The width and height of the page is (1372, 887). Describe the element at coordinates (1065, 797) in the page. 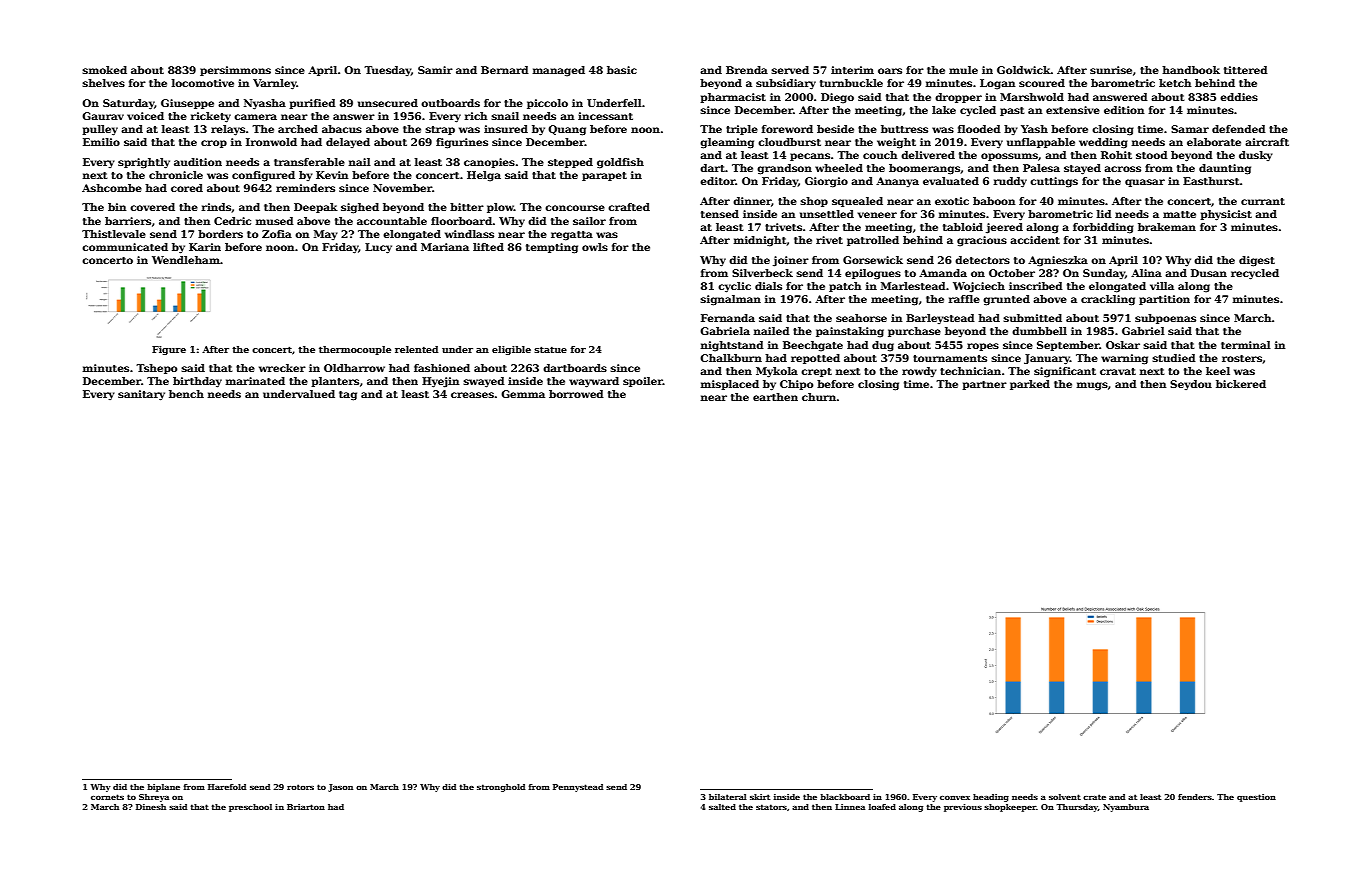

I see `solvent` at that location.
